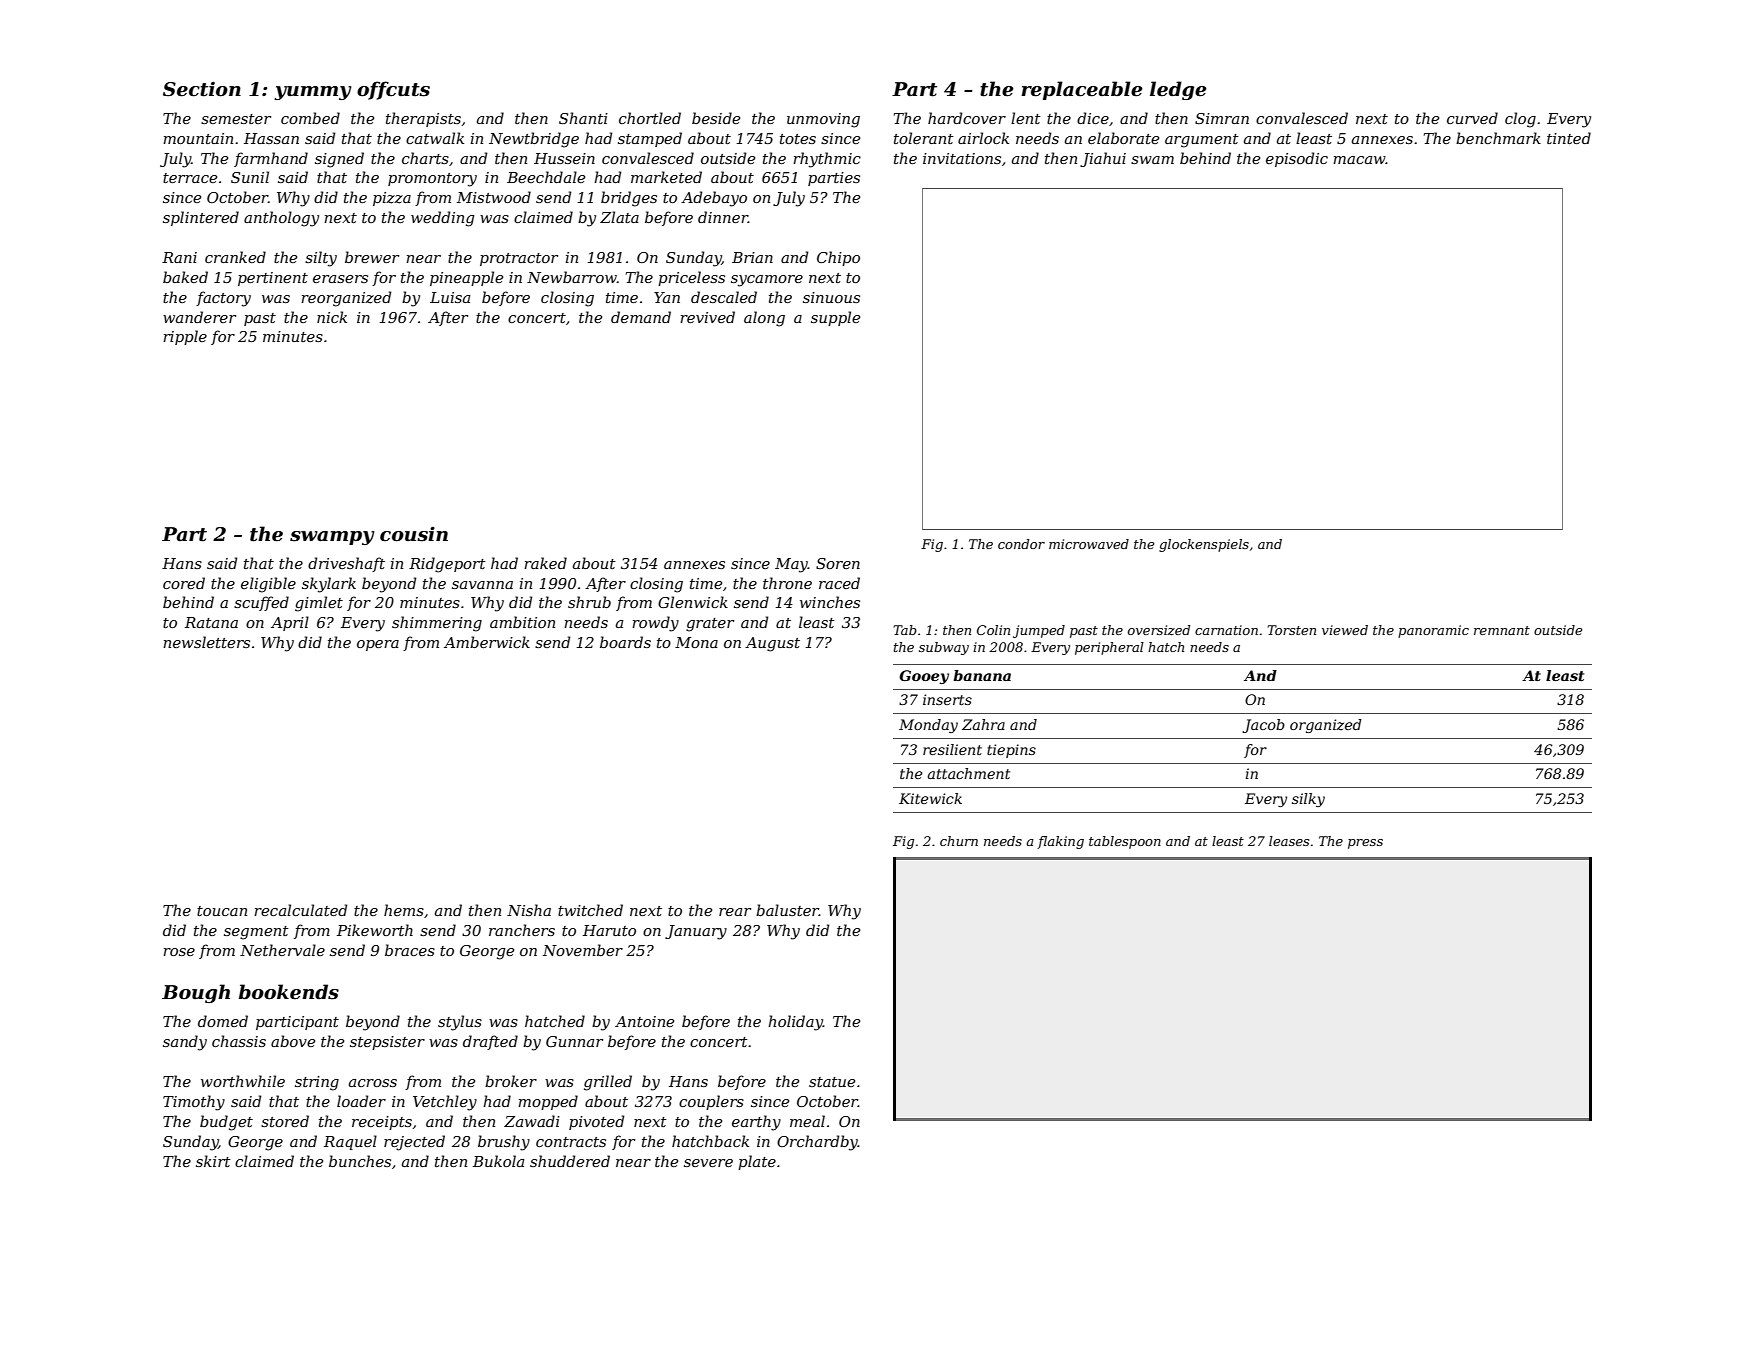  What do you see at coordinates (835, 318) in the page?
I see `supple` at bounding box center [835, 318].
